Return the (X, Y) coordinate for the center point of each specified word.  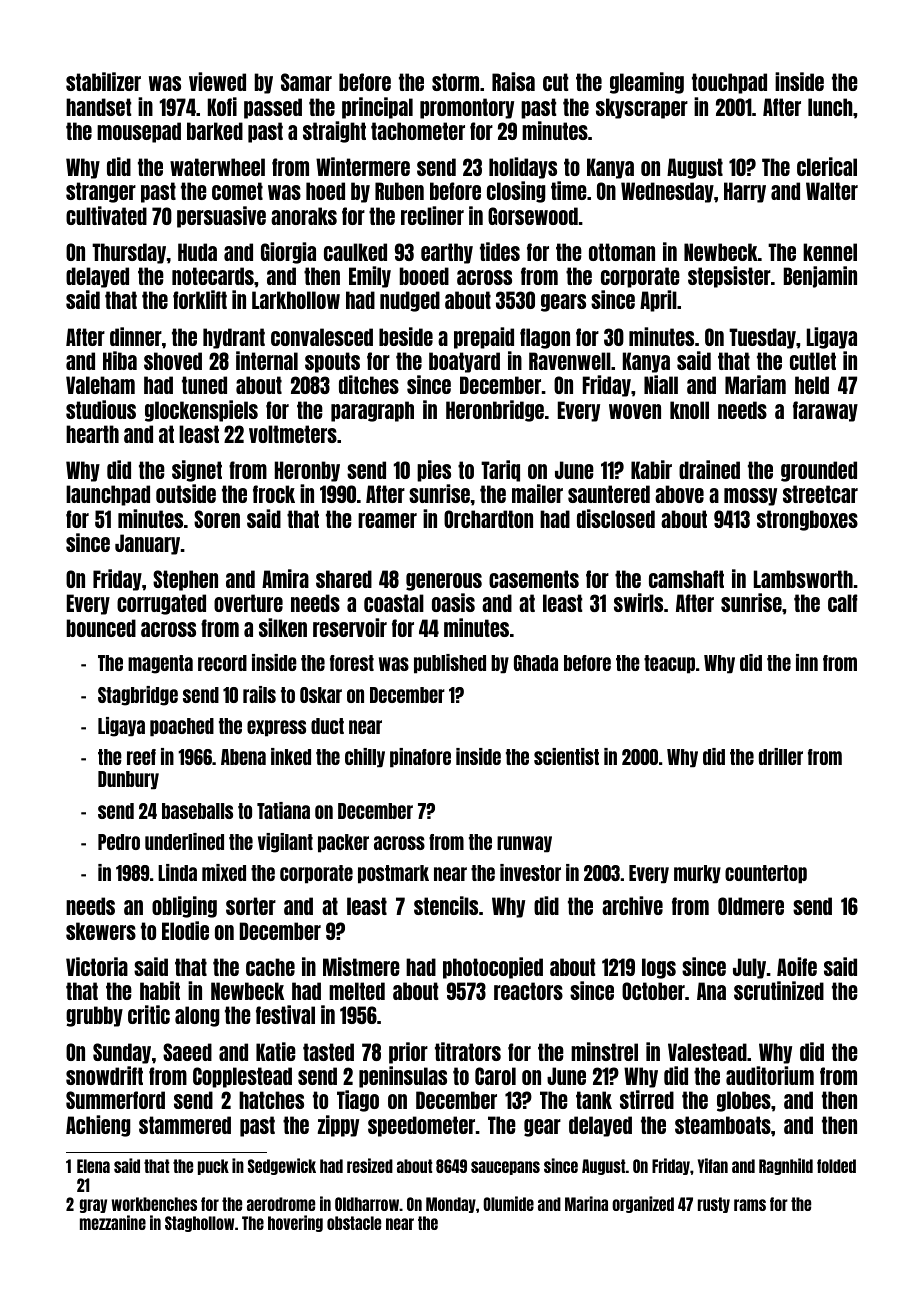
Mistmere (361, 966)
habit (160, 990)
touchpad (729, 83)
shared (344, 579)
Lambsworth (803, 579)
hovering (295, 1223)
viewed (217, 81)
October (653, 991)
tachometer (418, 131)
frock (274, 494)
